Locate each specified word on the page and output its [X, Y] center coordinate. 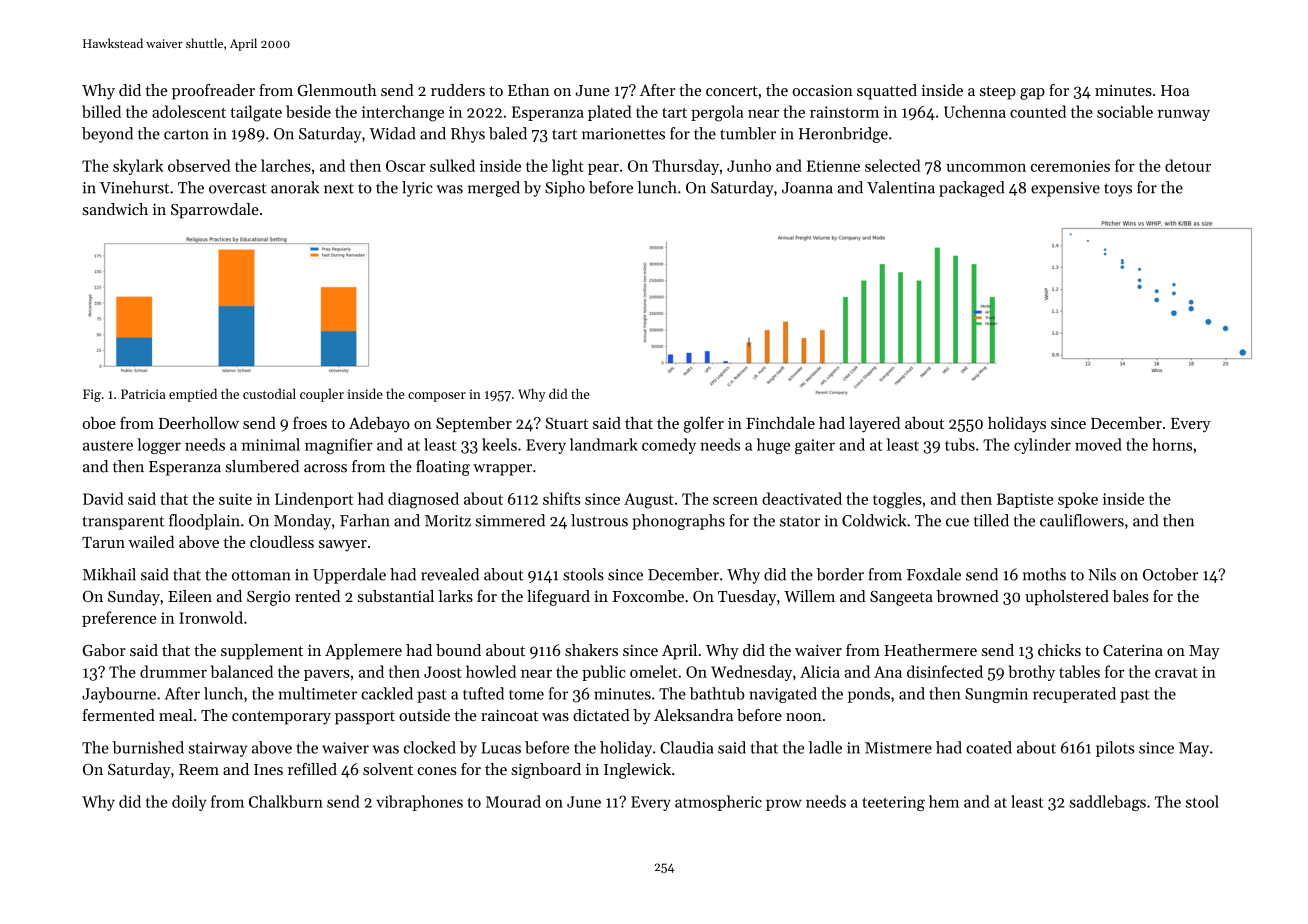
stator [800, 521]
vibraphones [419, 803]
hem [944, 801]
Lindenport [314, 500]
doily [189, 803]
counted [1038, 111]
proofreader [213, 92]
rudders [458, 90]
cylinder [1042, 446]
